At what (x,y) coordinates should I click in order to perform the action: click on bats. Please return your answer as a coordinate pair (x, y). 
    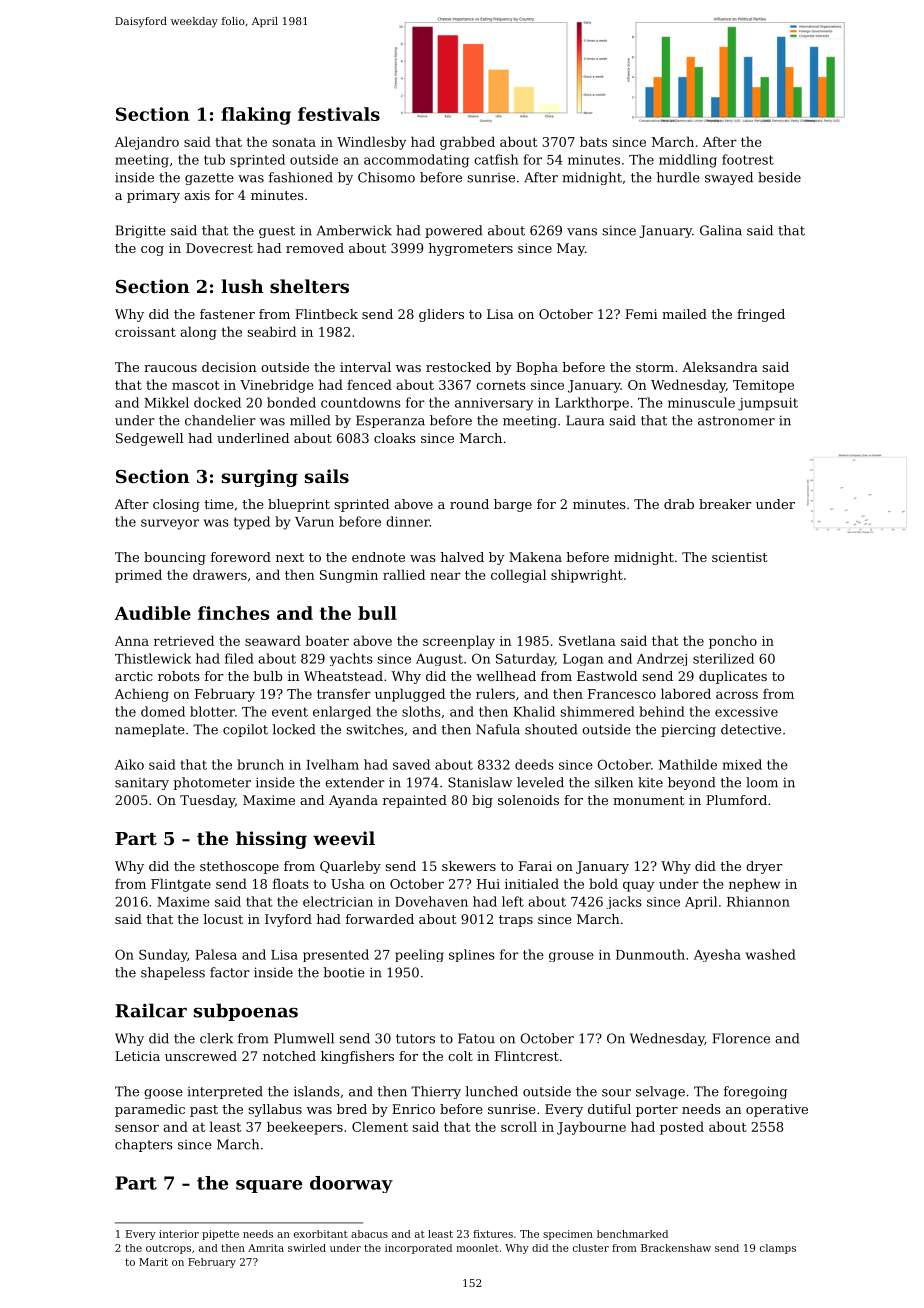
    Looking at the image, I should click on (593, 141).
